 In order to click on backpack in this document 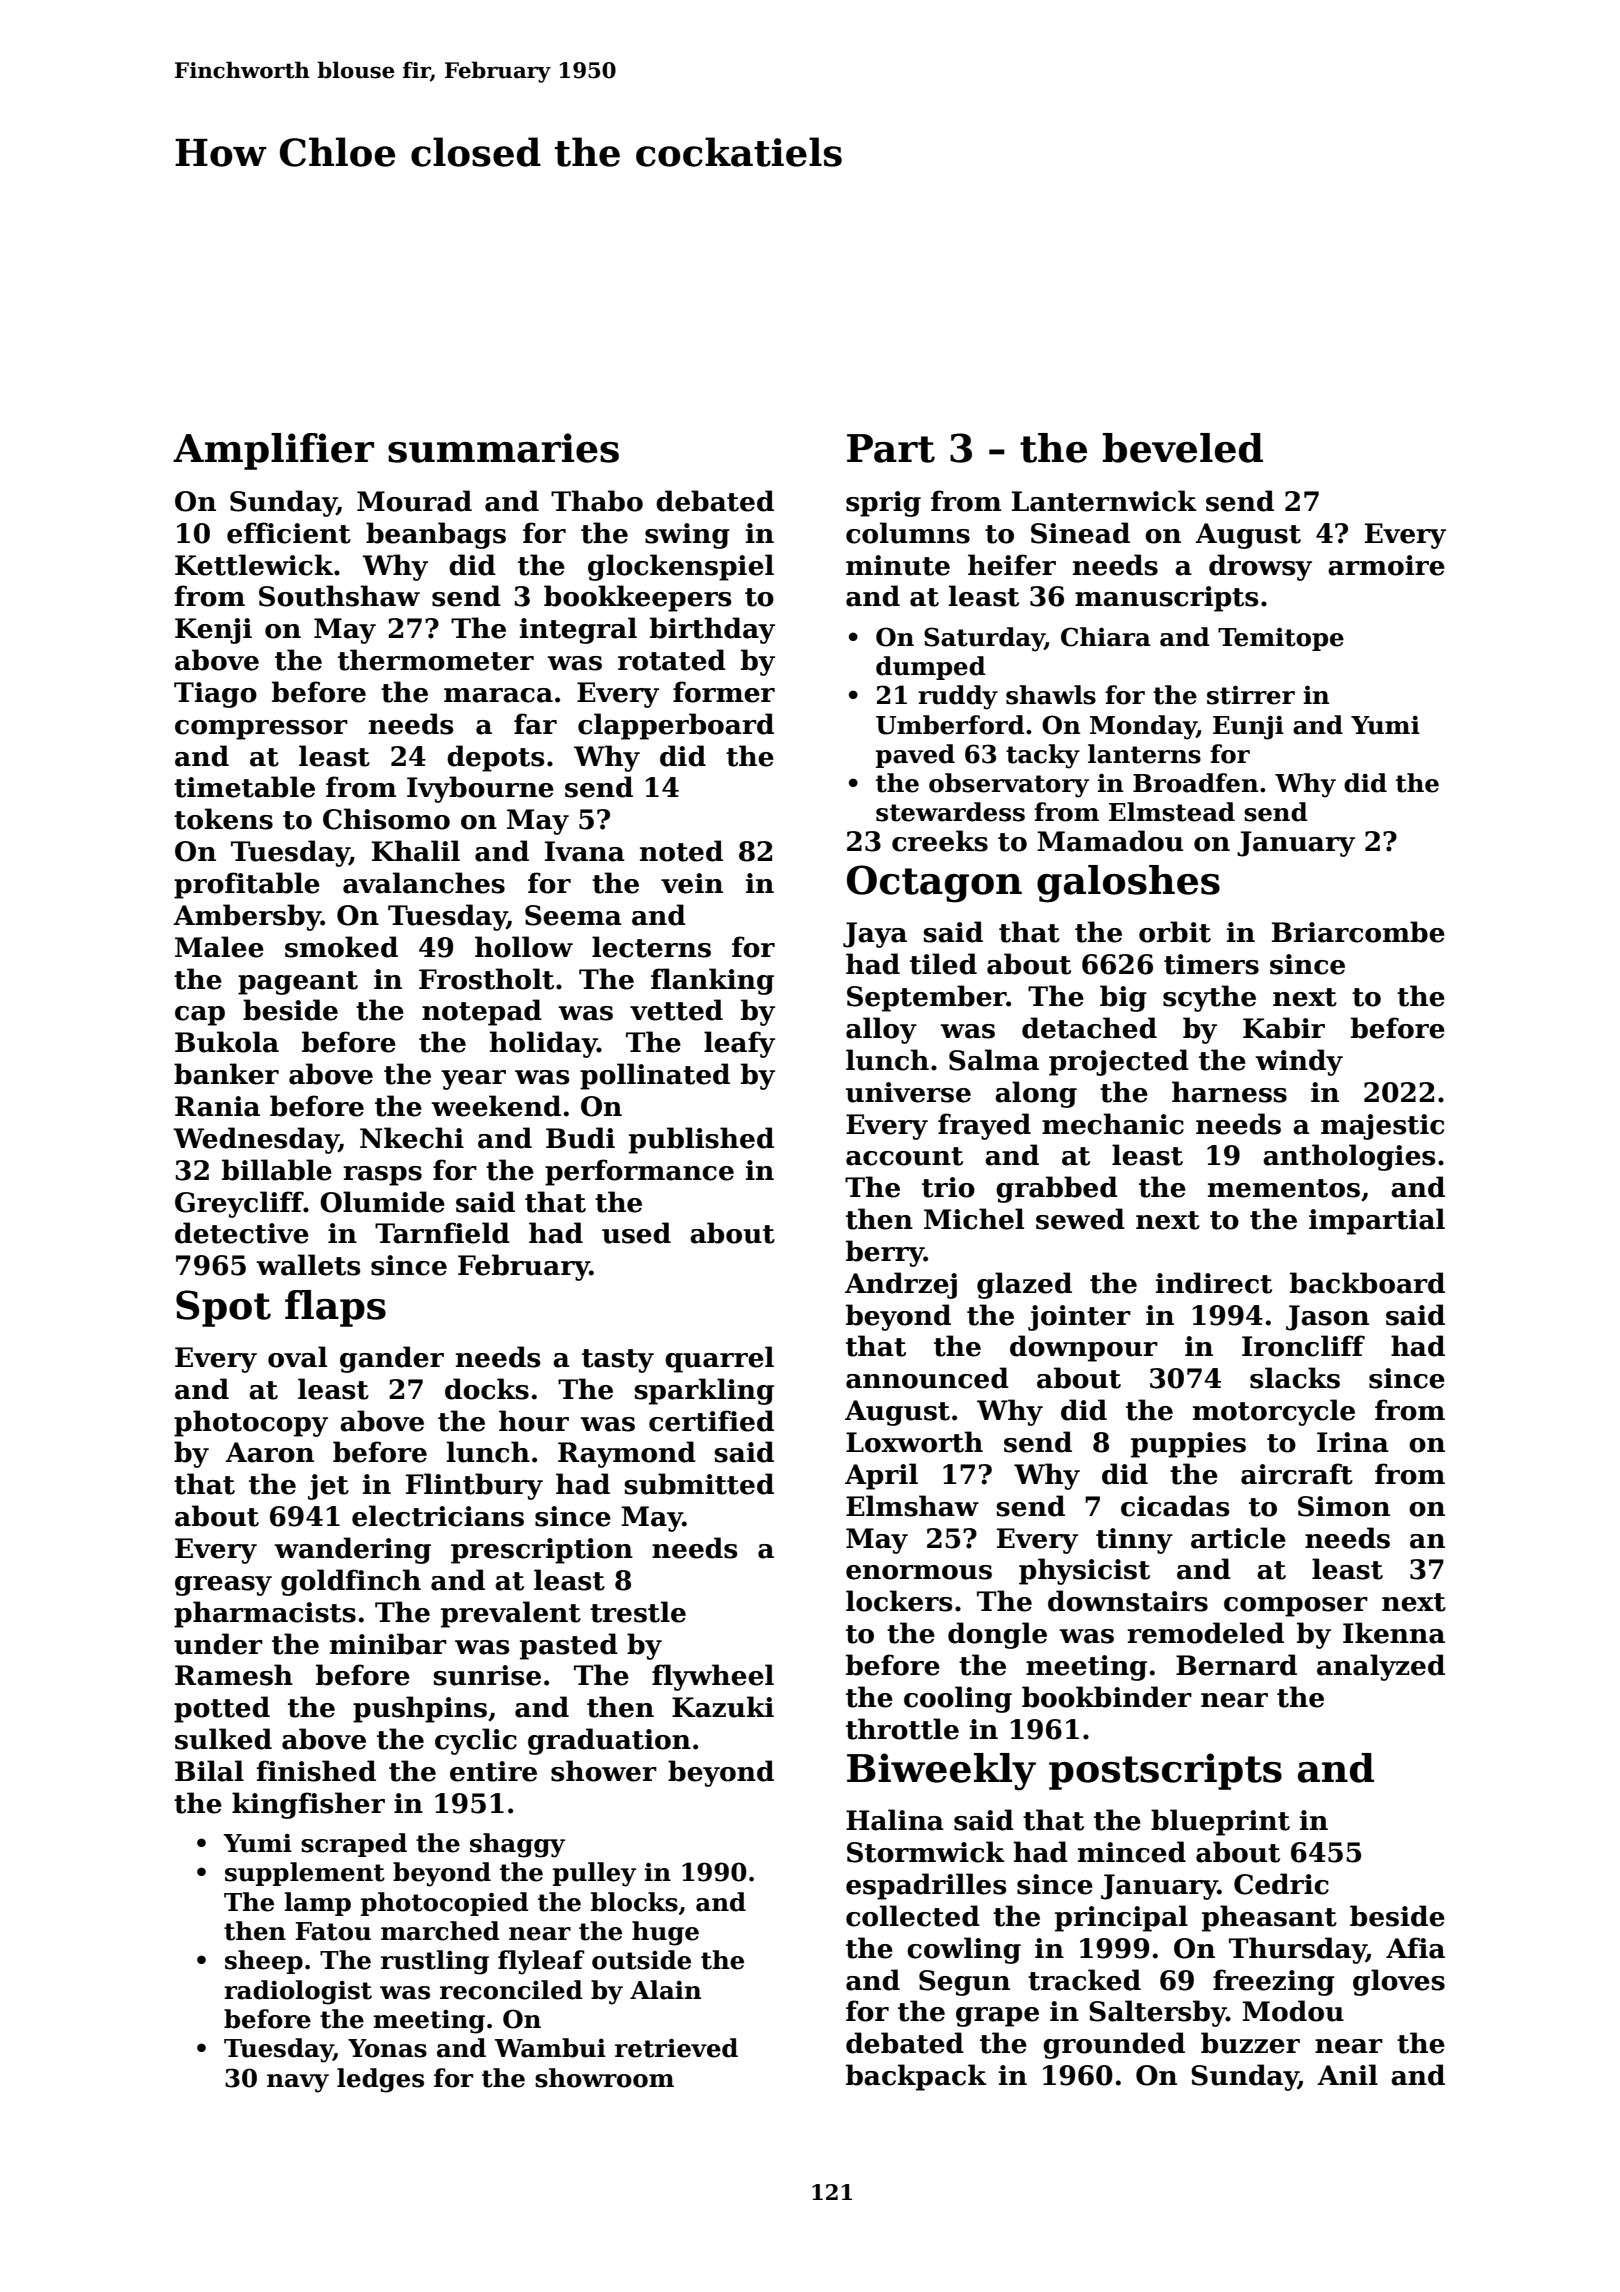, I will do `click(916, 2077)`.
